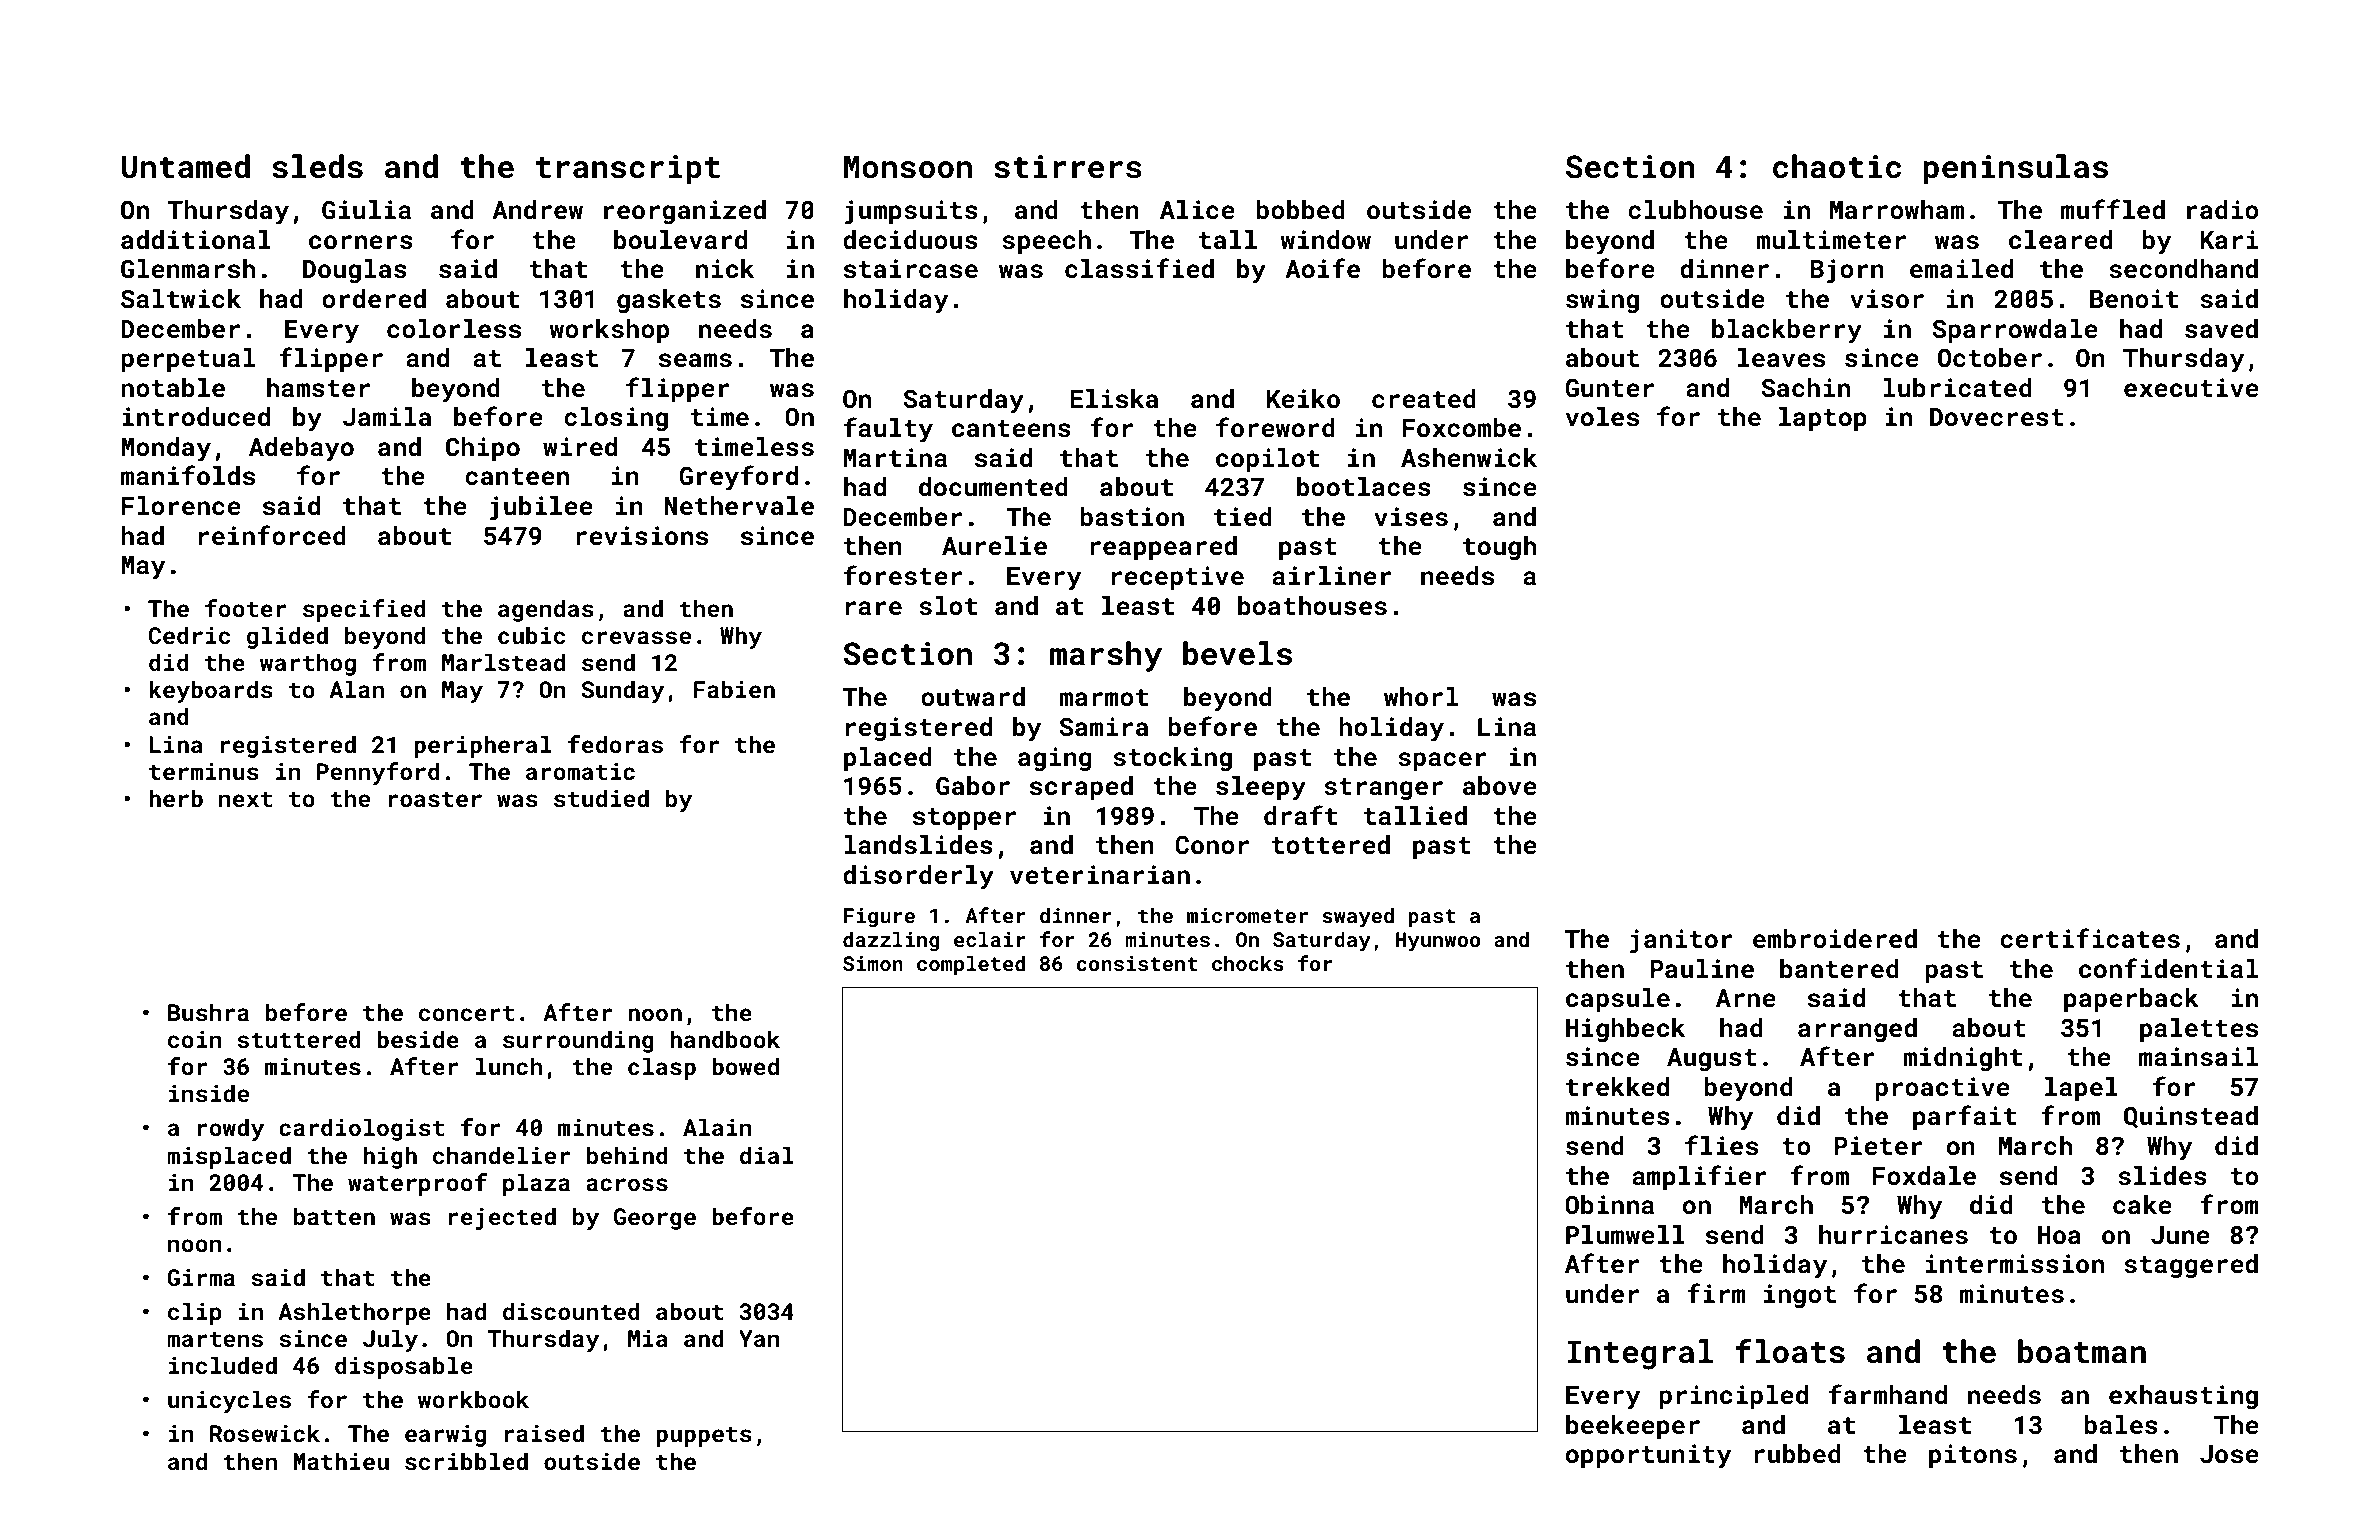 Image resolution: width=2380 pixels, height=1540 pixels. Describe the element at coordinates (265, 1433) in the page. I see `Rosewick` at that location.
